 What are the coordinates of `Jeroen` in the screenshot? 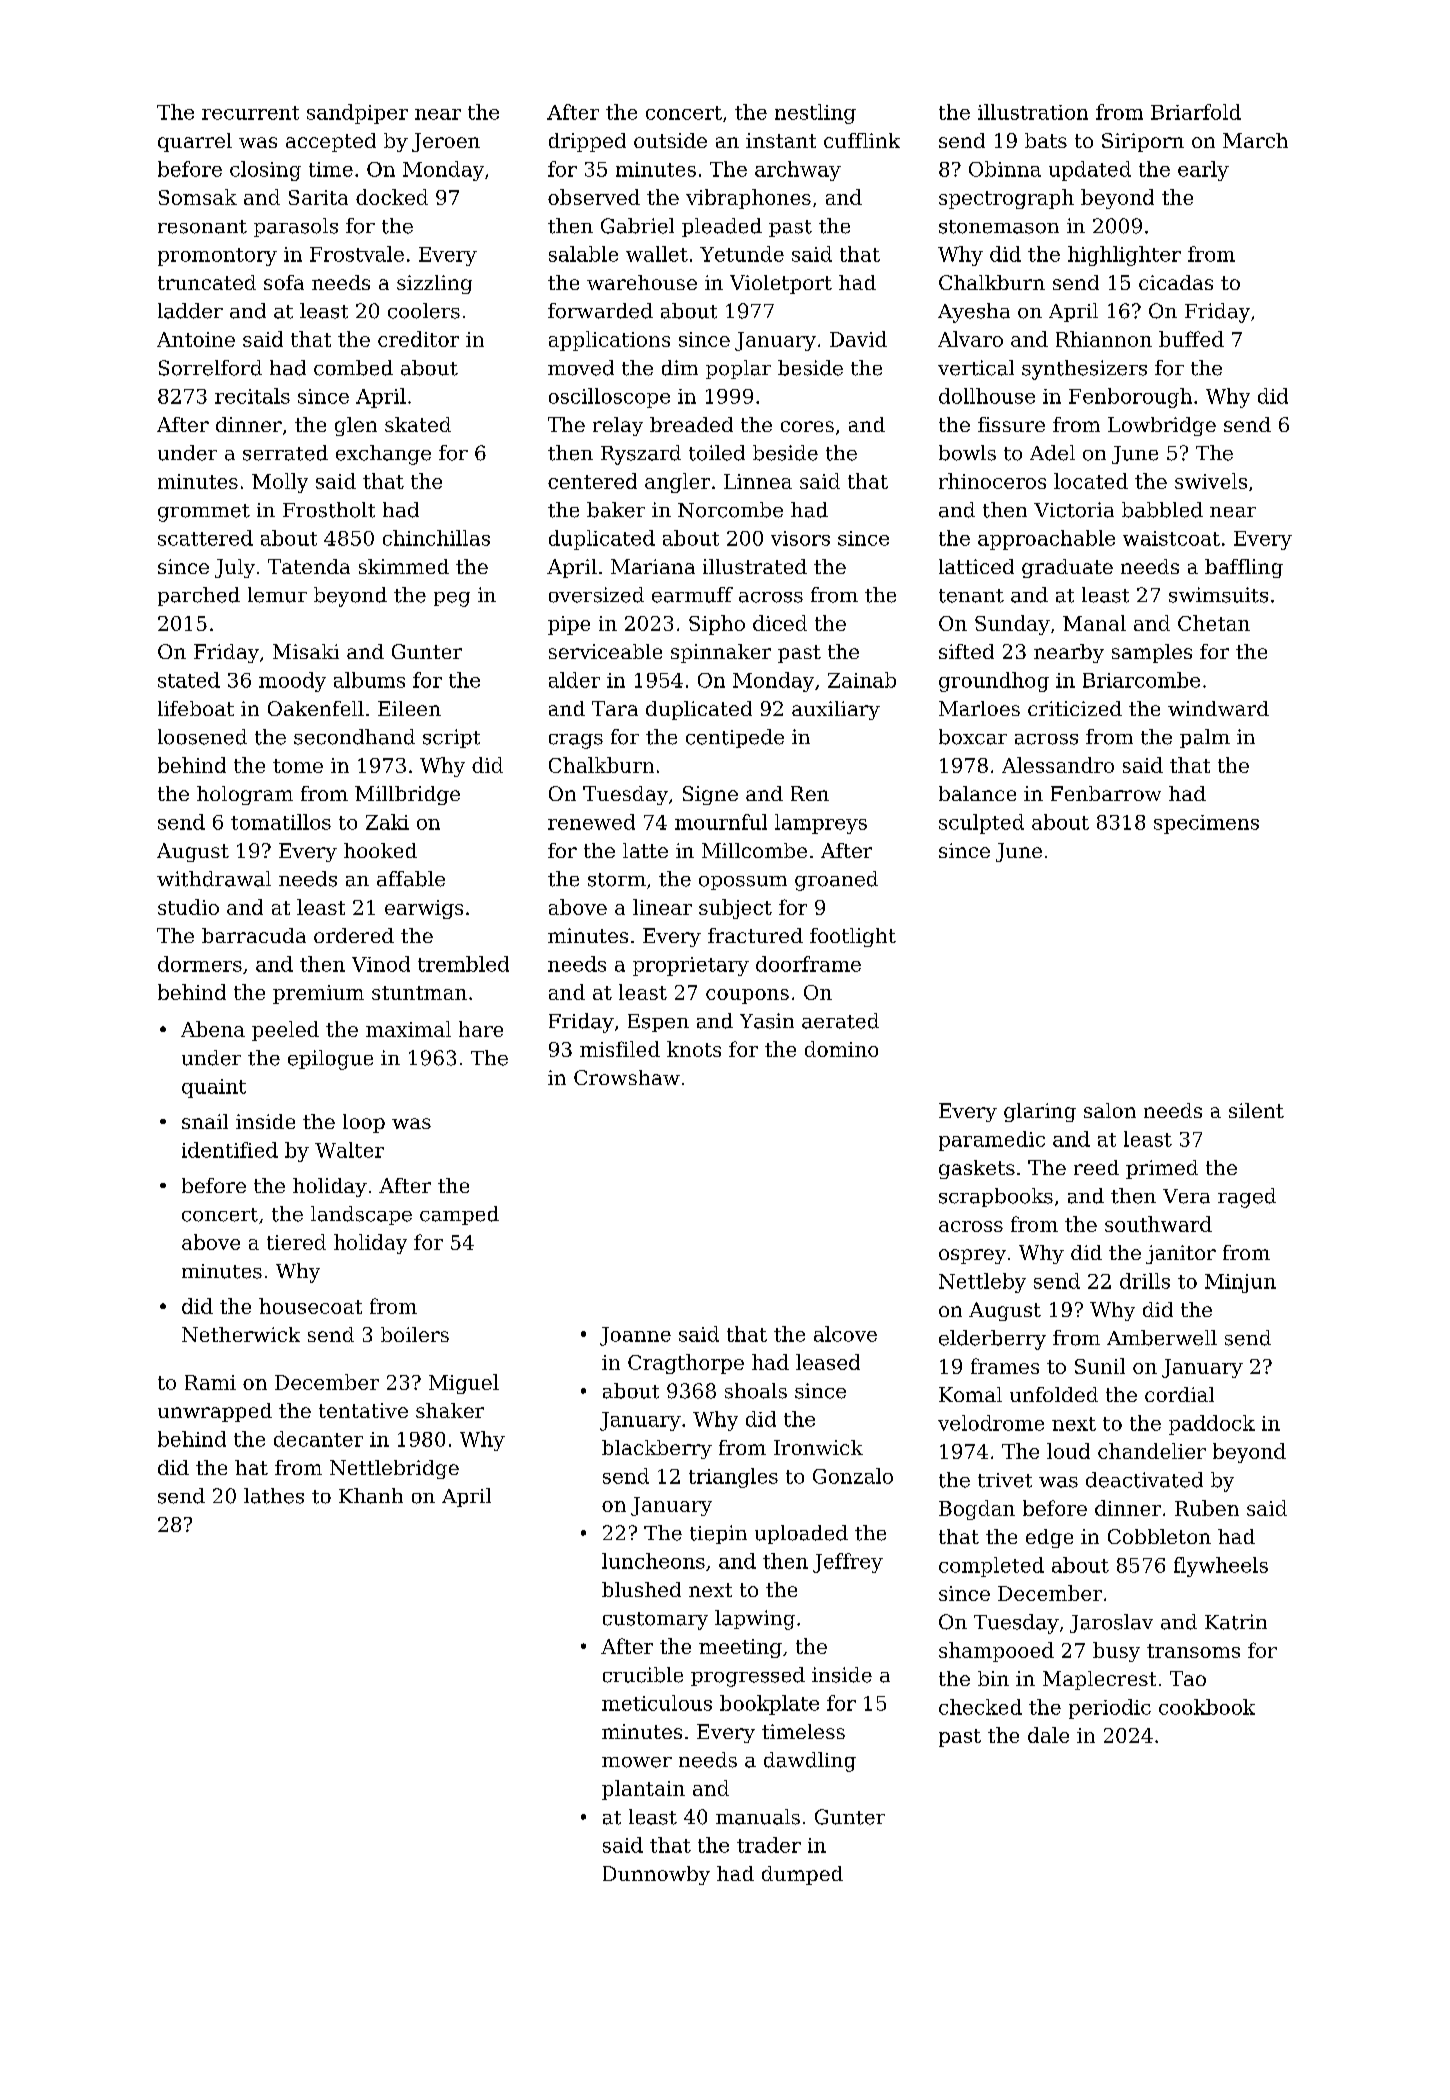 It's located at (446, 142).
